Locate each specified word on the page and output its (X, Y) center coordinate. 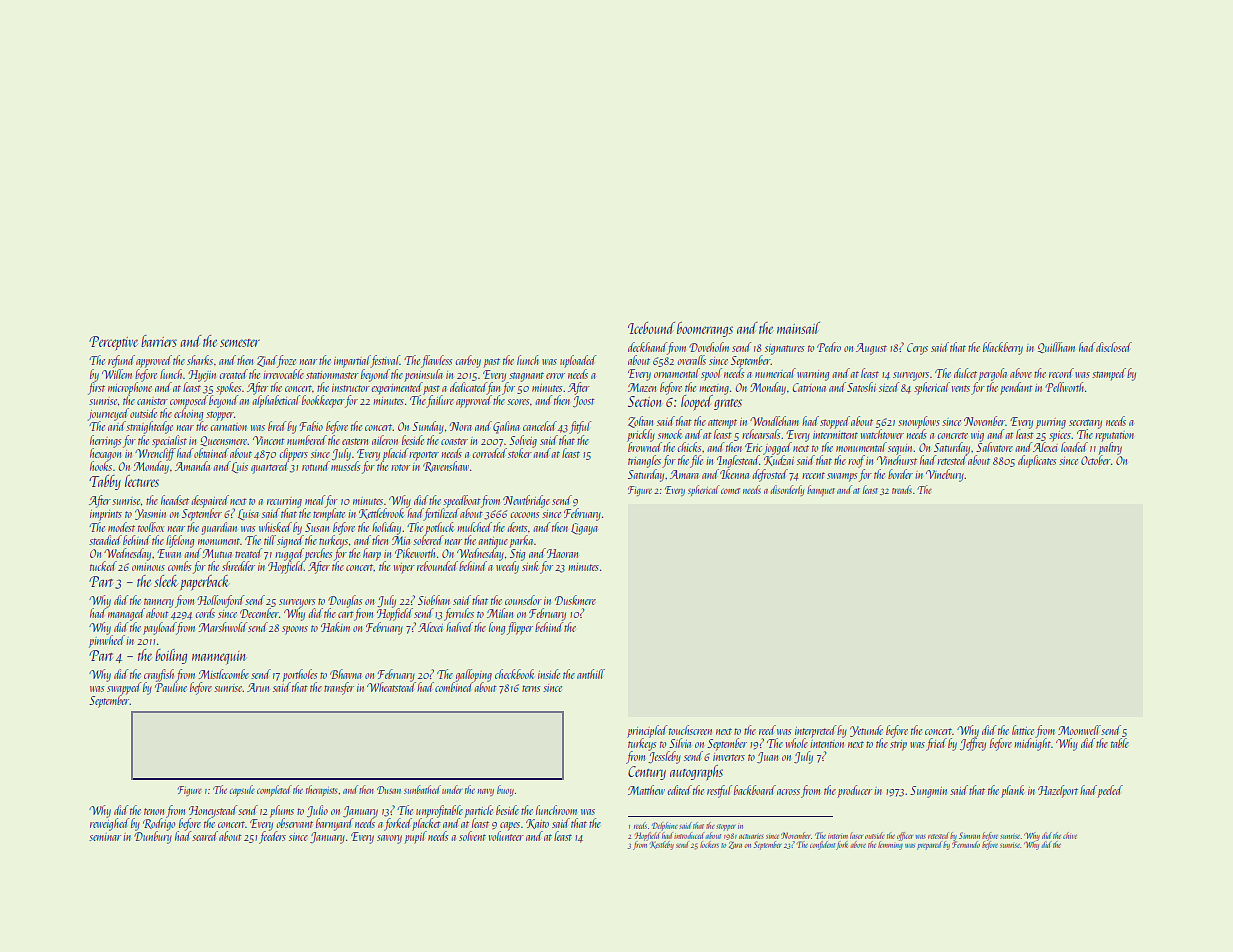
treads (902, 489)
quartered (270, 467)
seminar (105, 837)
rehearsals (761, 434)
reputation (1114, 436)
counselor (523, 600)
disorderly (787, 490)
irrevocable (283, 374)
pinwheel (107, 641)
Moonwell (1079, 730)
